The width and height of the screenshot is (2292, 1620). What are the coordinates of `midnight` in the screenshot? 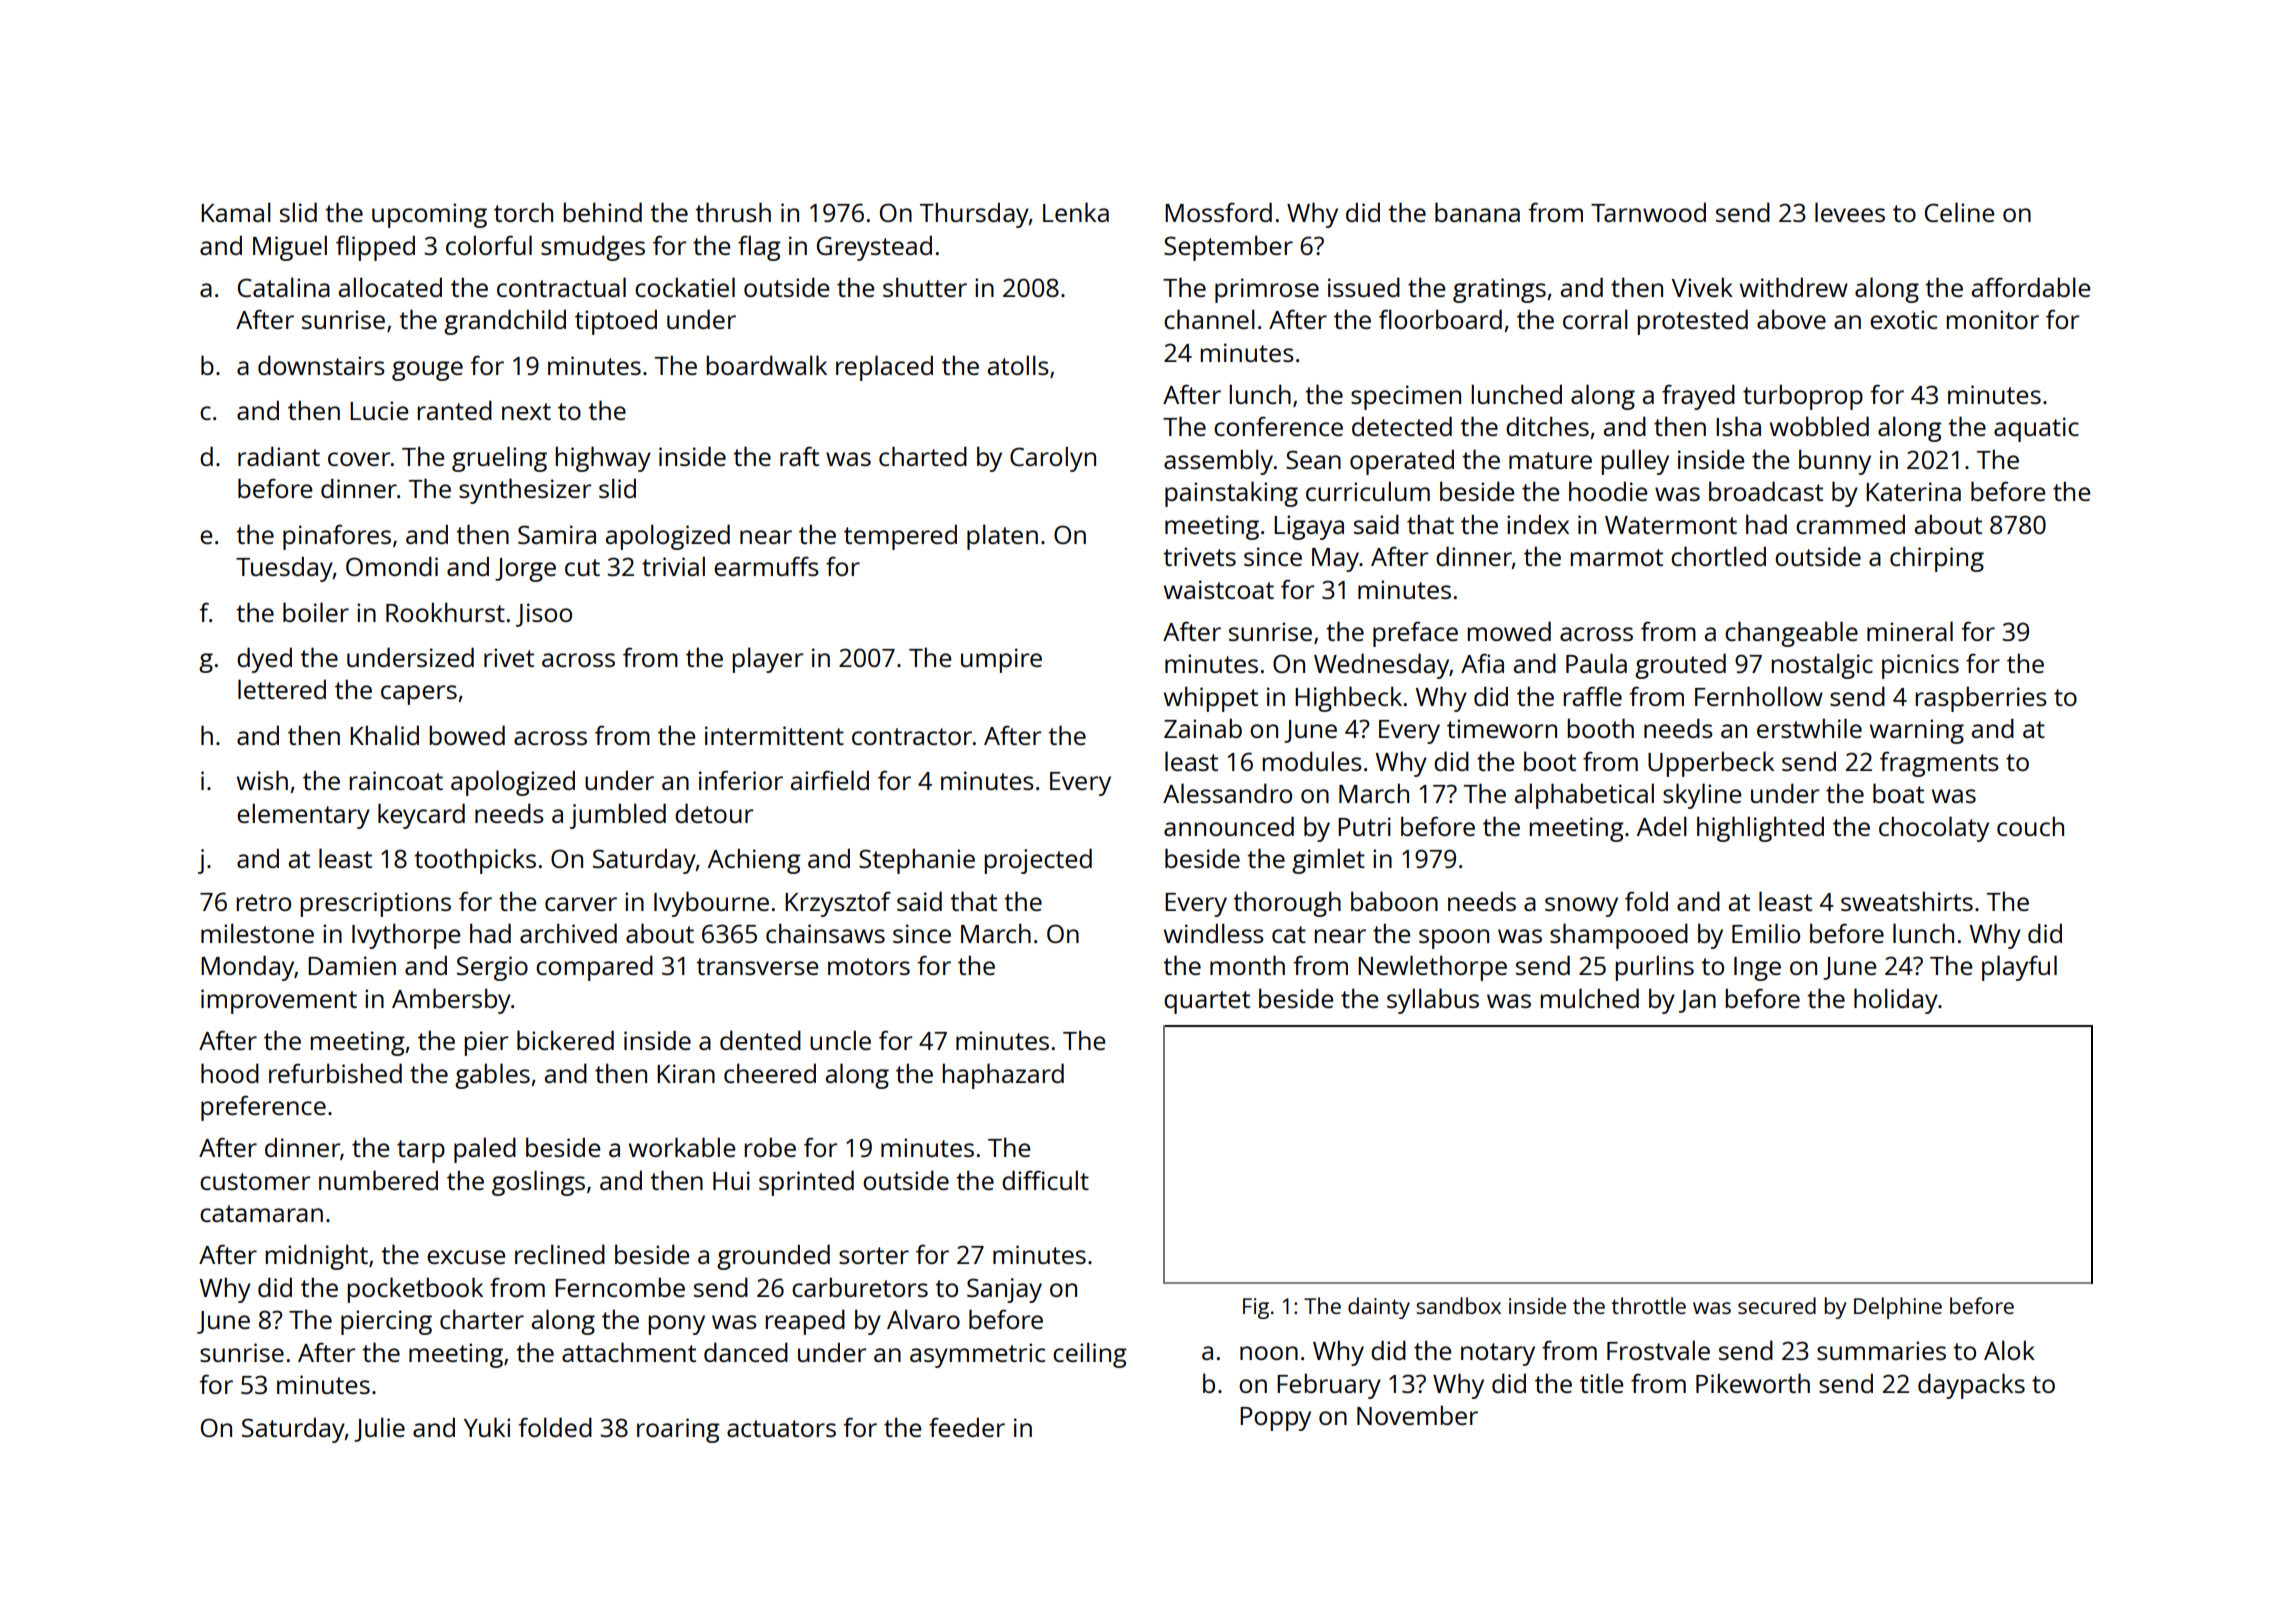 It's located at (316, 1257).
